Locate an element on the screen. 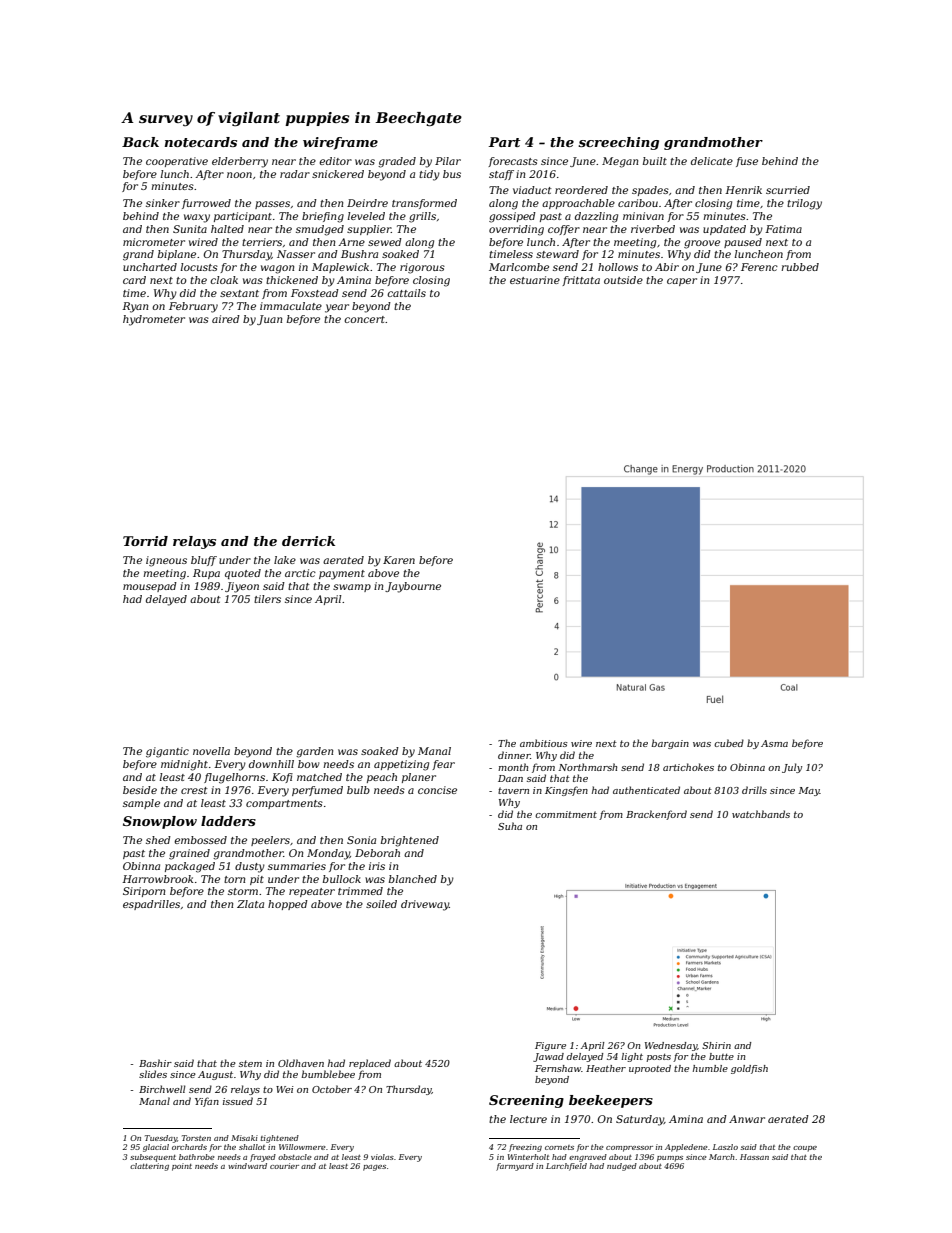  concert is located at coordinates (364, 319).
